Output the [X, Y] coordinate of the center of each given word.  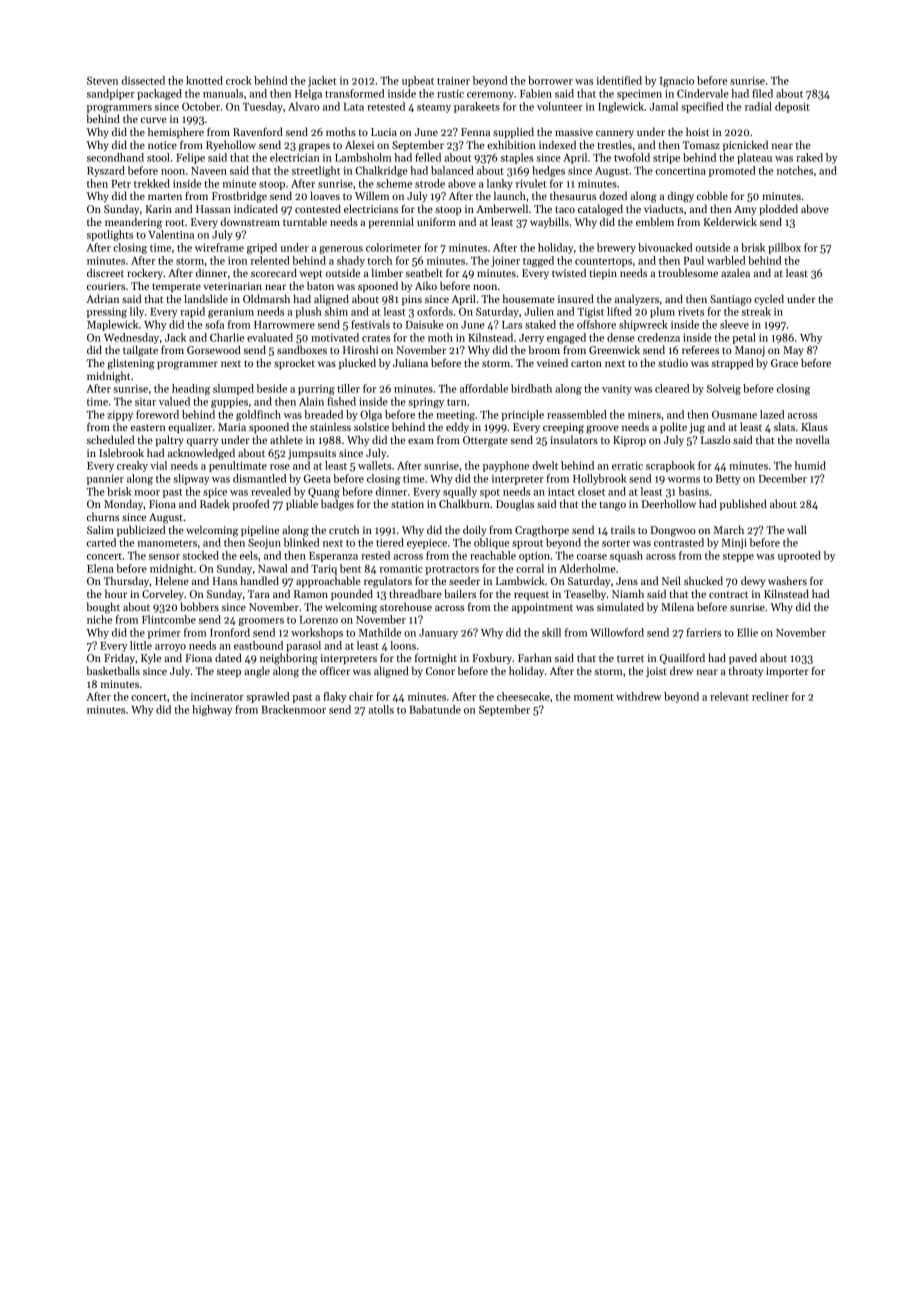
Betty [728, 480]
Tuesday [263, 107]
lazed [772, 414]
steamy [434, 108]
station [407, 504]
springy [426, 403]
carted [101, 542]
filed [762, 93]
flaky [334, 697]
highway [212, 710]
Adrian [102, 298]
